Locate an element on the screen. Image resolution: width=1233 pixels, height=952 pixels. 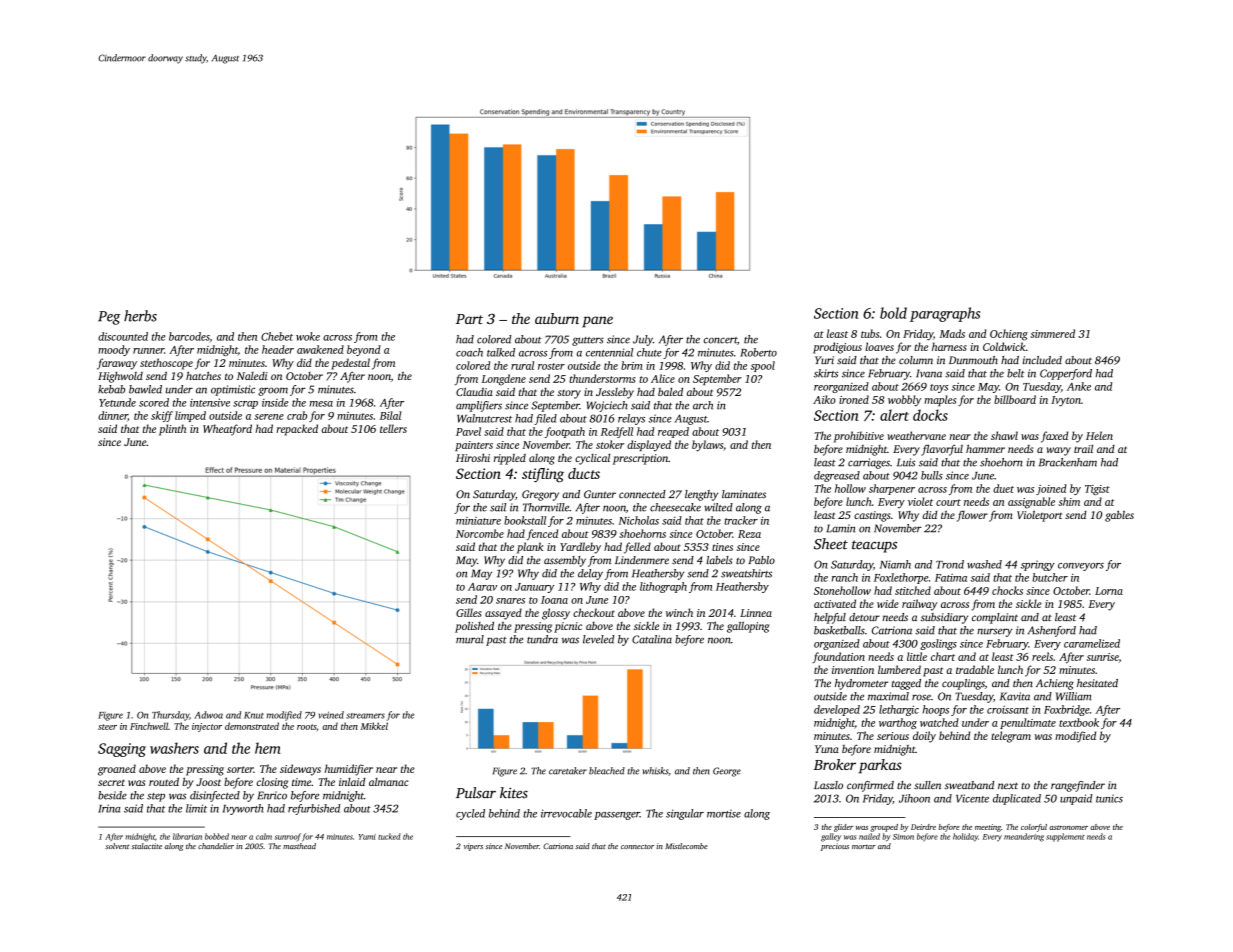
streamers is located at coordinates (365, 716).
